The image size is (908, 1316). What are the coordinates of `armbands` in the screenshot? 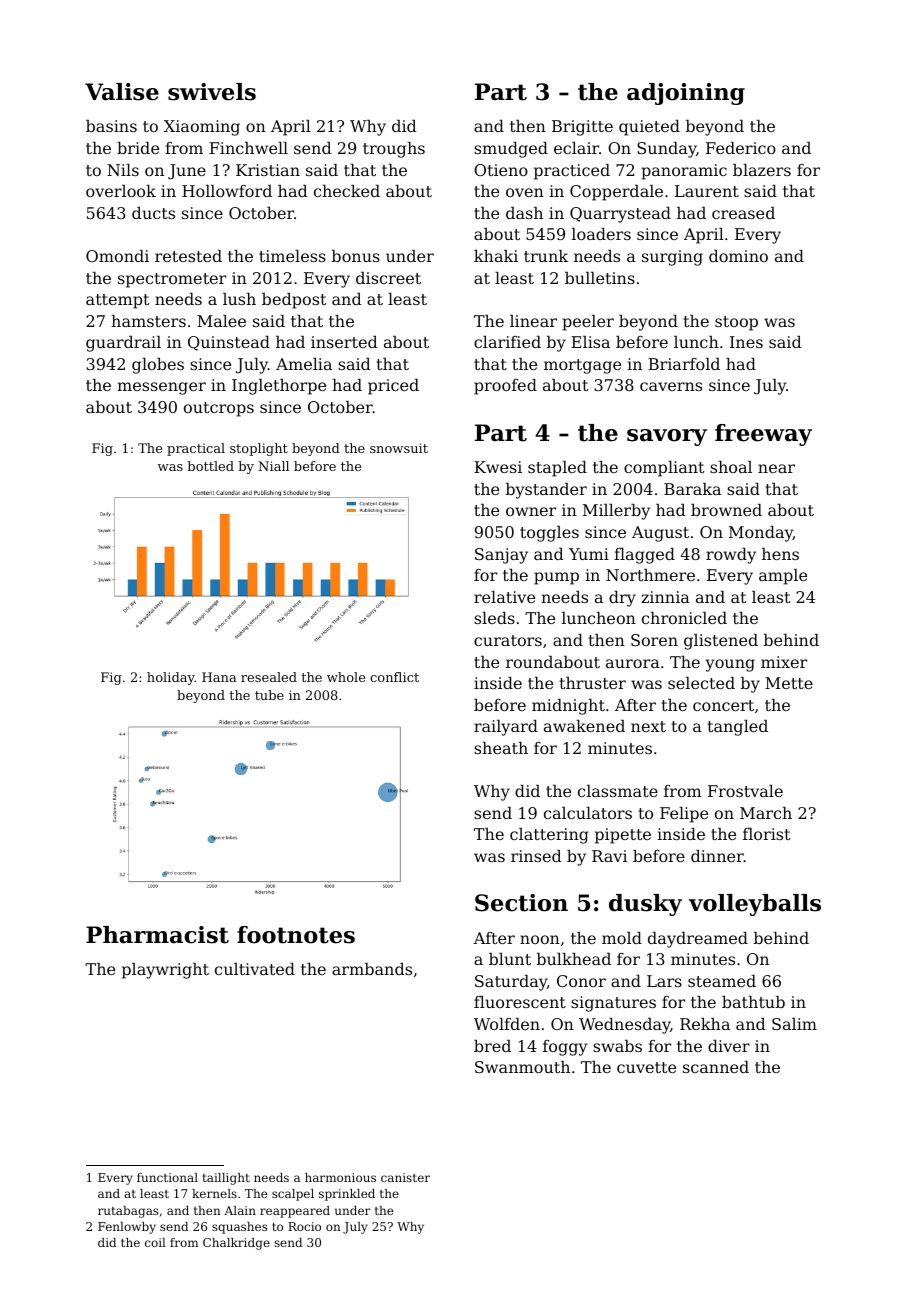 It's located at (372, 969).
